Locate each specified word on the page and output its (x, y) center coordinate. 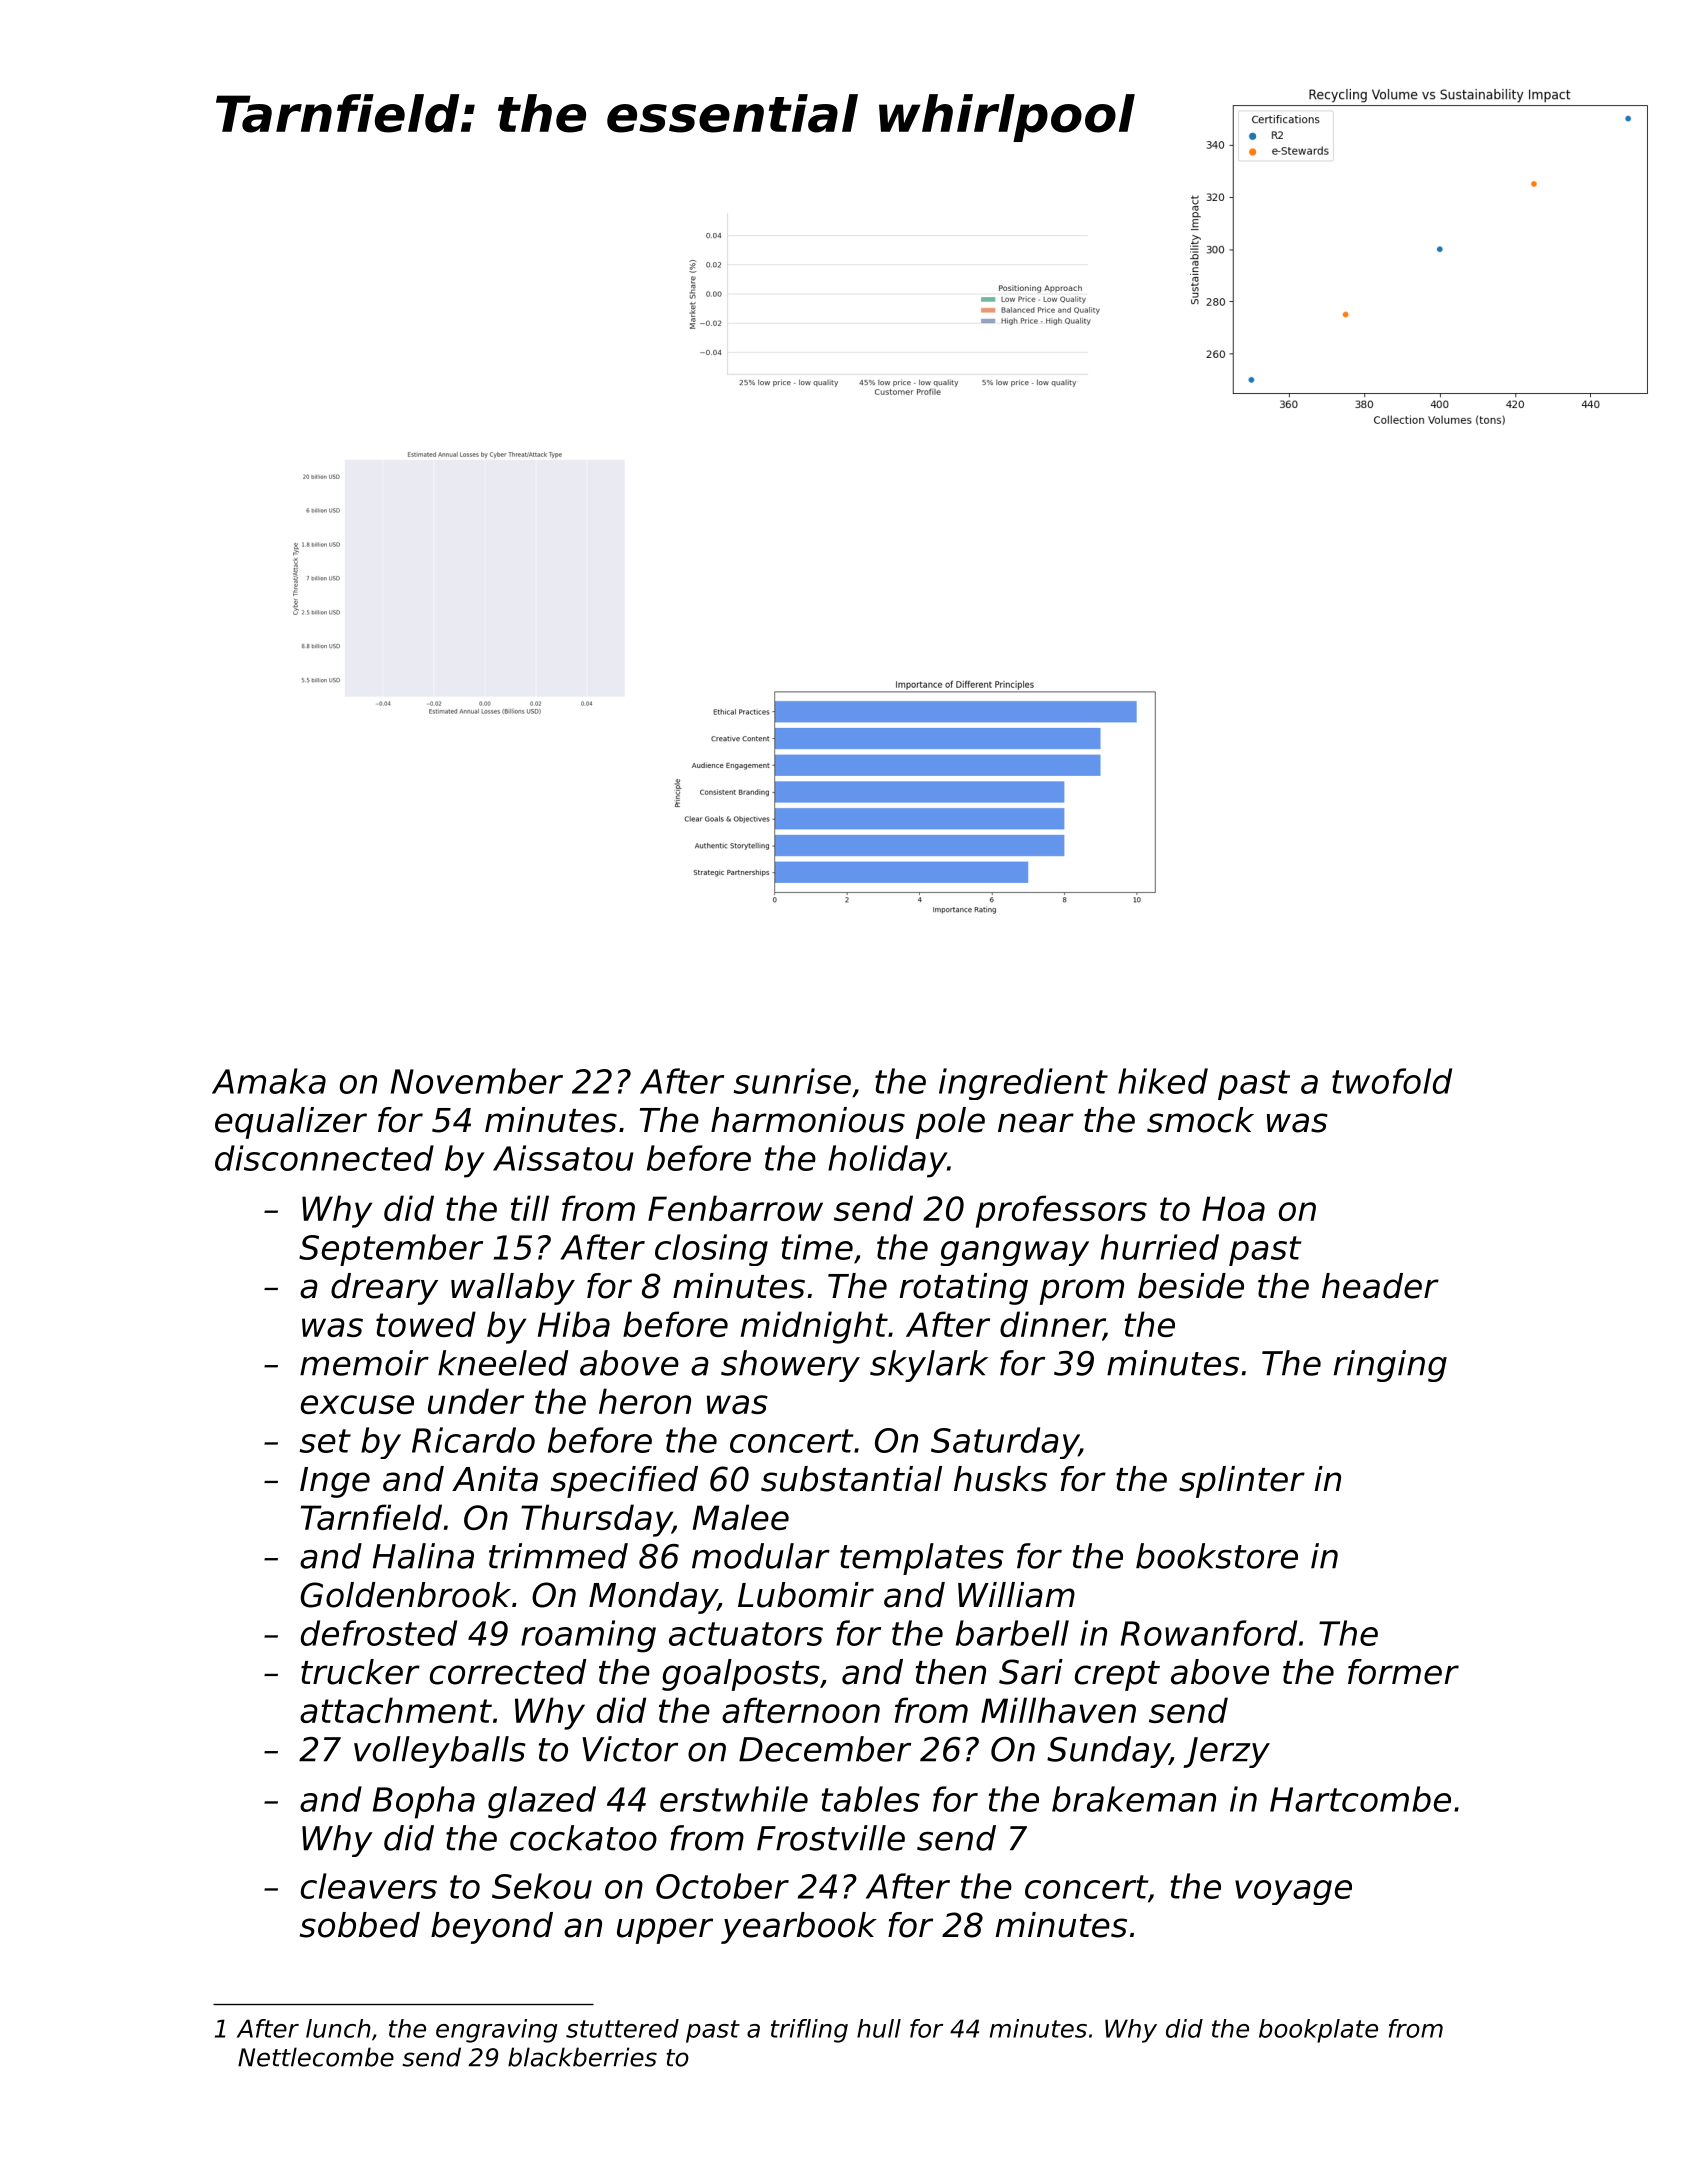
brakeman (1134, 1799)
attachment (396, 1710)
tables (871, 1799)
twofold (1392, 1081)
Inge (335, 1482)
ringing (1390, 1366)
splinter (1242, 1482)
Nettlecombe (316, 2057)
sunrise (792, 1081)
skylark (929, 1366)
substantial (851, 1479)
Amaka (269, 1081)
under (476, 1401)
